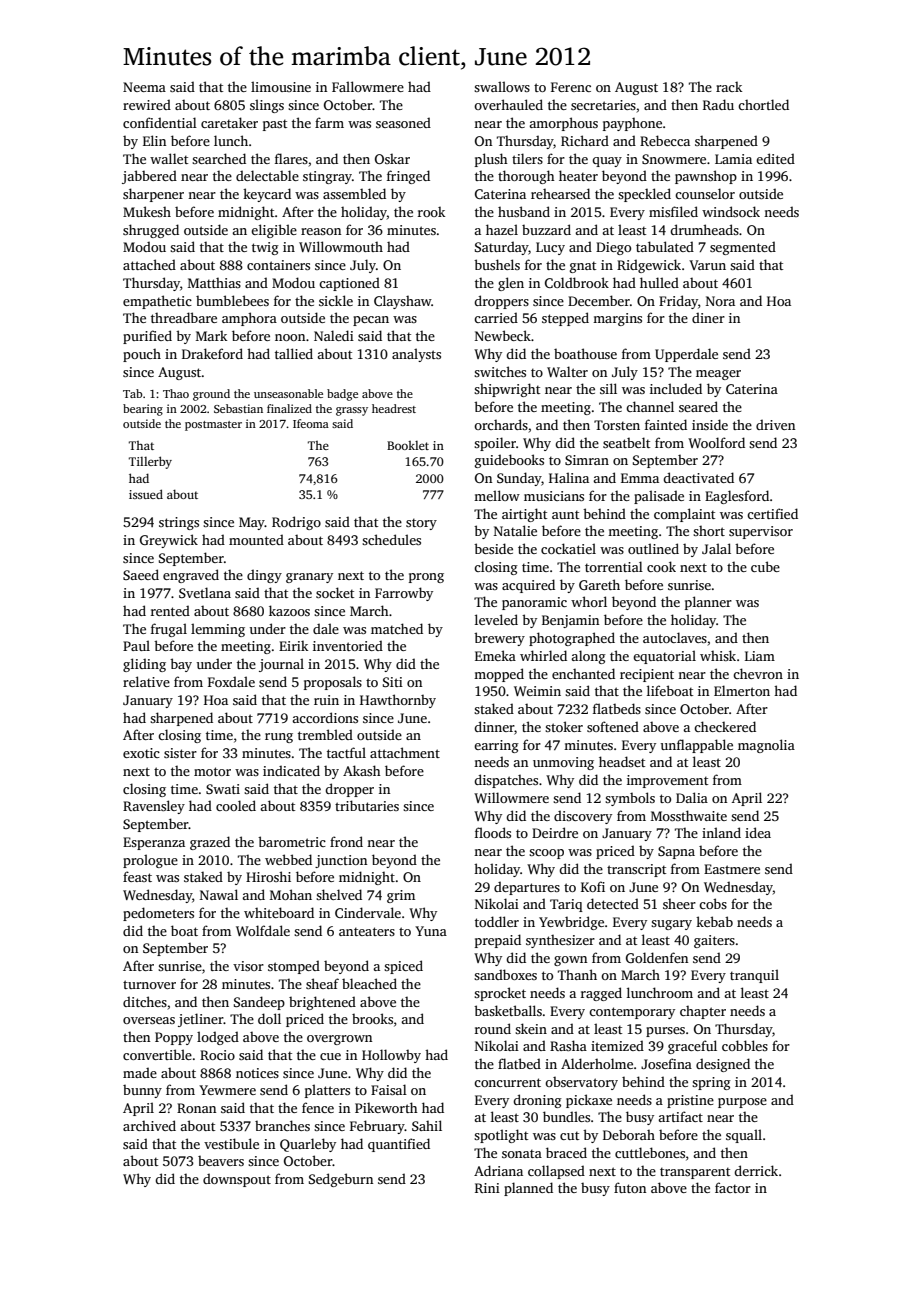 The image size is (924, 1308). What do you see at coordinates (571, 87) in the page?
I see `Ferenc` at bounding box center [571, 87].
